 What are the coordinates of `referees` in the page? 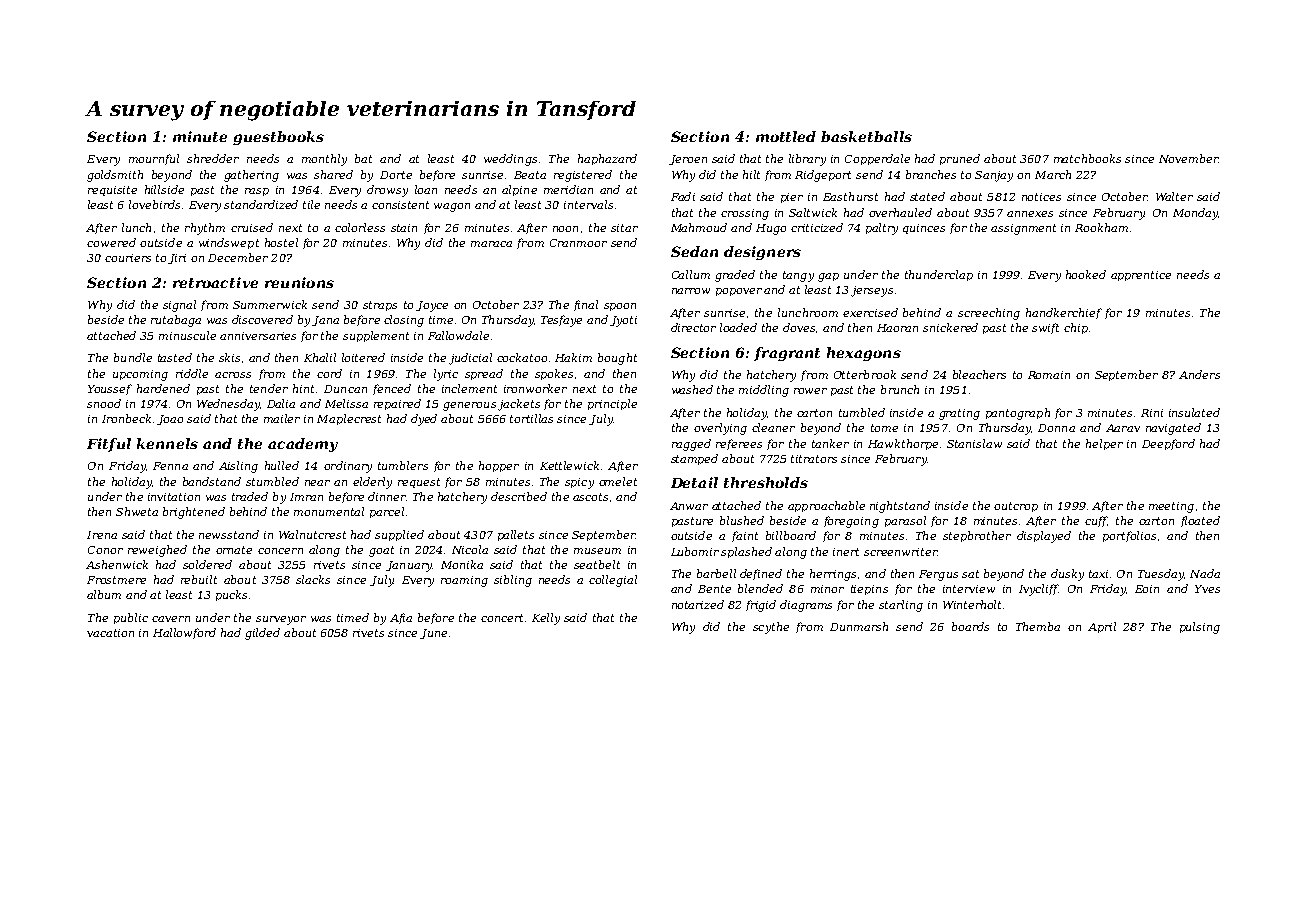 It's located at (739, 444).
